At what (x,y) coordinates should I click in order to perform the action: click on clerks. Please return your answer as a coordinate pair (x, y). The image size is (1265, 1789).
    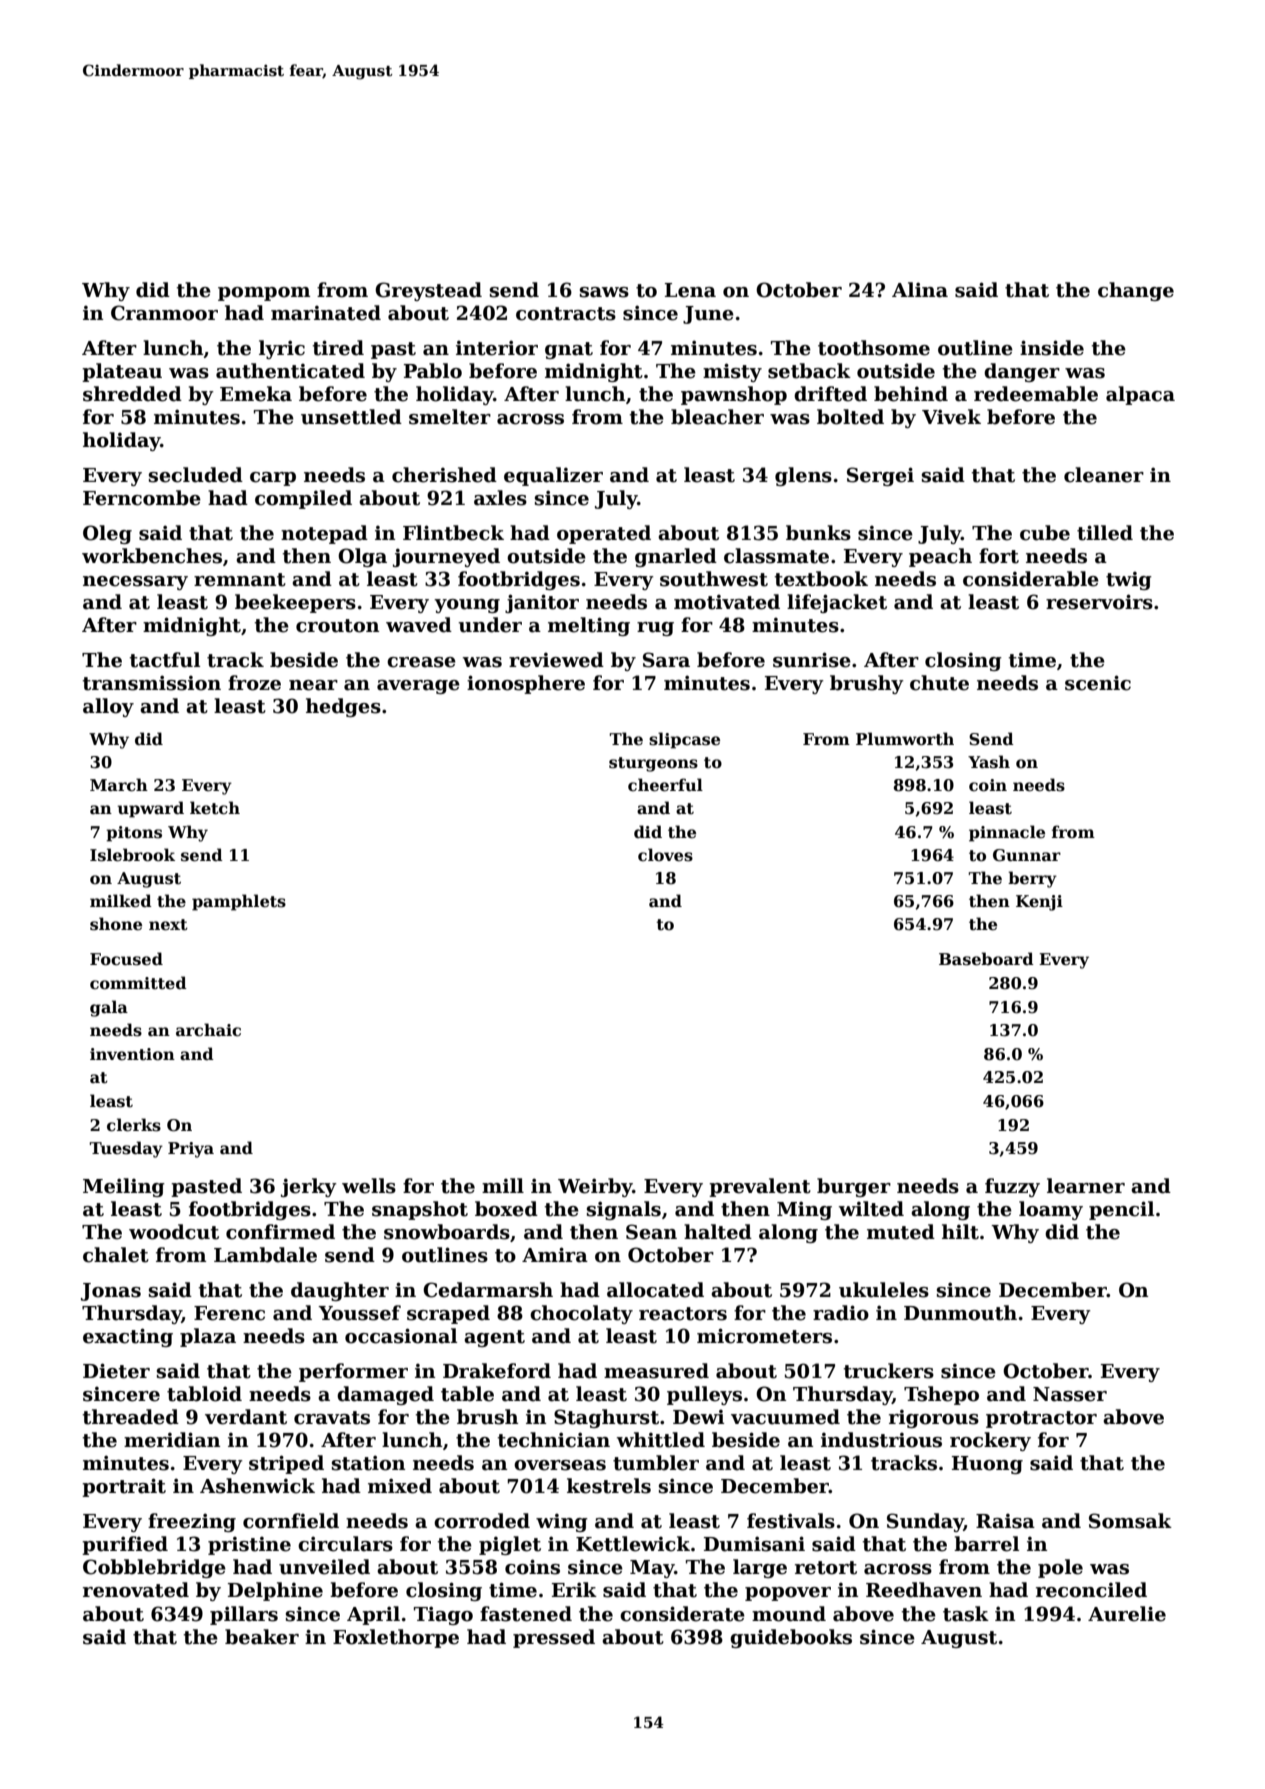
    Looking at the image, I should click on (134, 1125).
